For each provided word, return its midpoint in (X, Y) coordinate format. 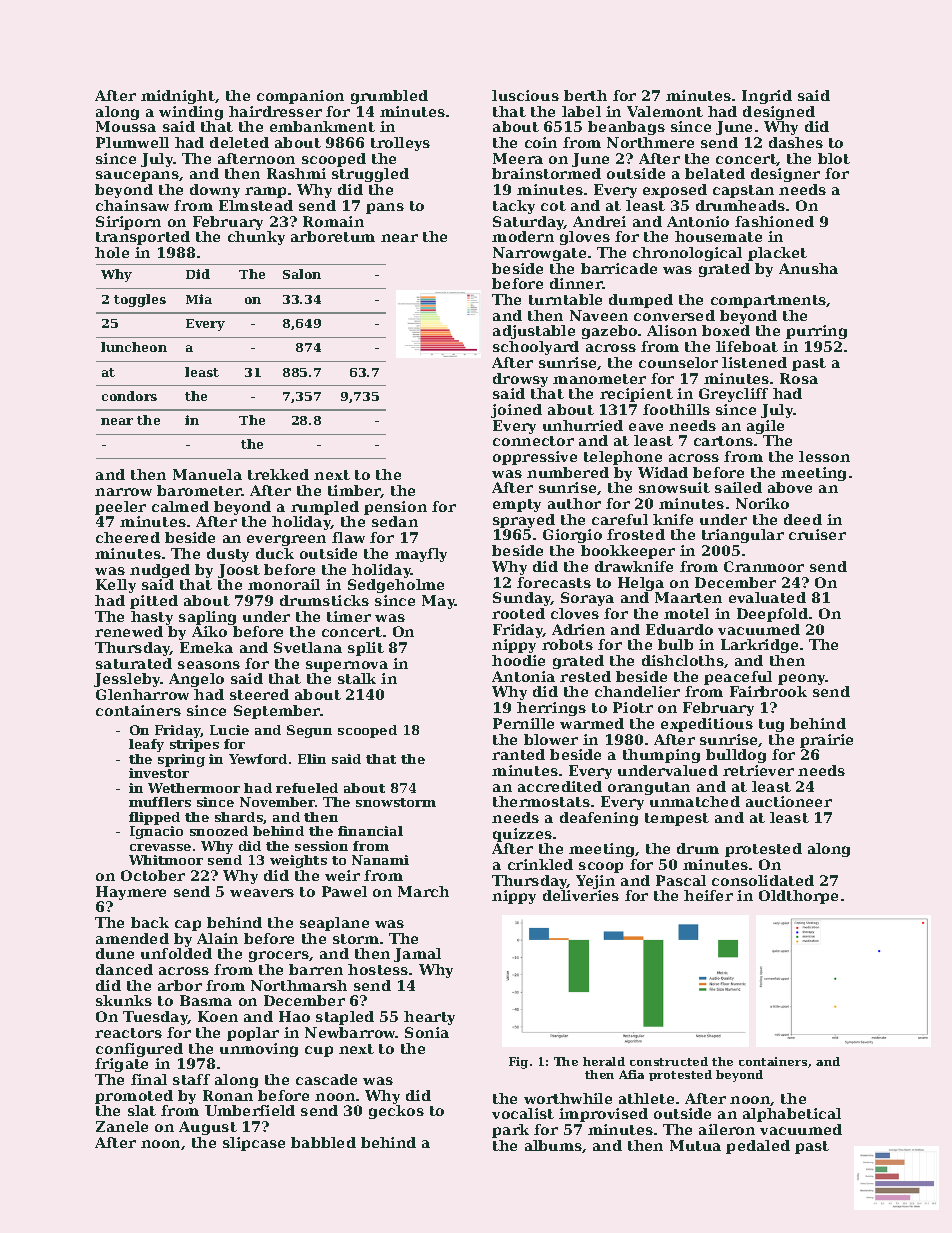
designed (779, 113)
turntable (565, 299)
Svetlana (308, 647)
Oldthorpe (798, 897)
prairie (826, 741)
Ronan (228, 1095)
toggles (140, 300)
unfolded (176, 953)
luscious (525, 95)
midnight (178, 97)
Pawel (344, 891)
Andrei (599, 221)
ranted (518, 754)
